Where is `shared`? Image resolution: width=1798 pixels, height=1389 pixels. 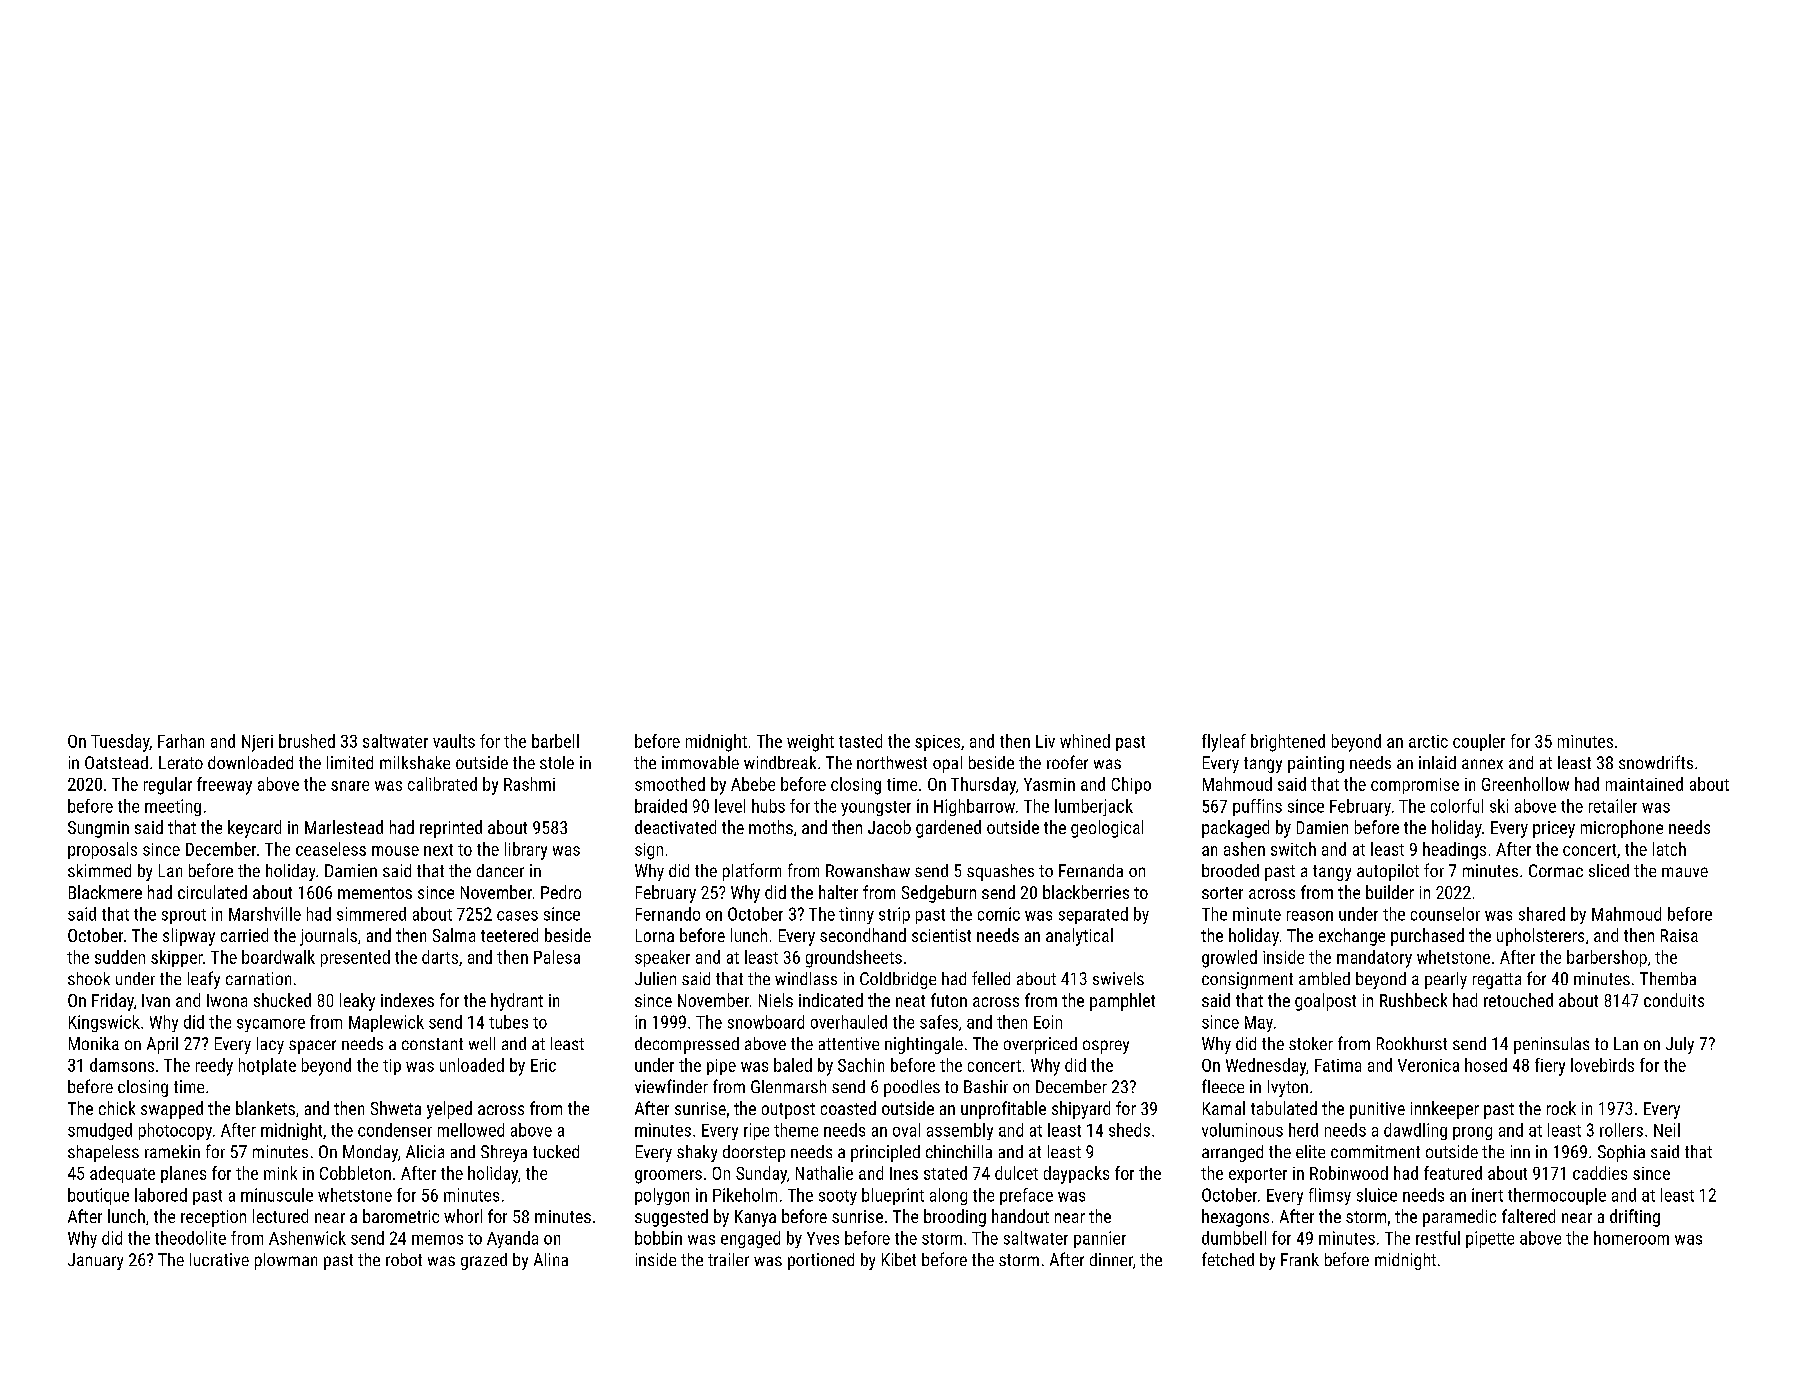 shared is located at coordinates (1542, 914).
